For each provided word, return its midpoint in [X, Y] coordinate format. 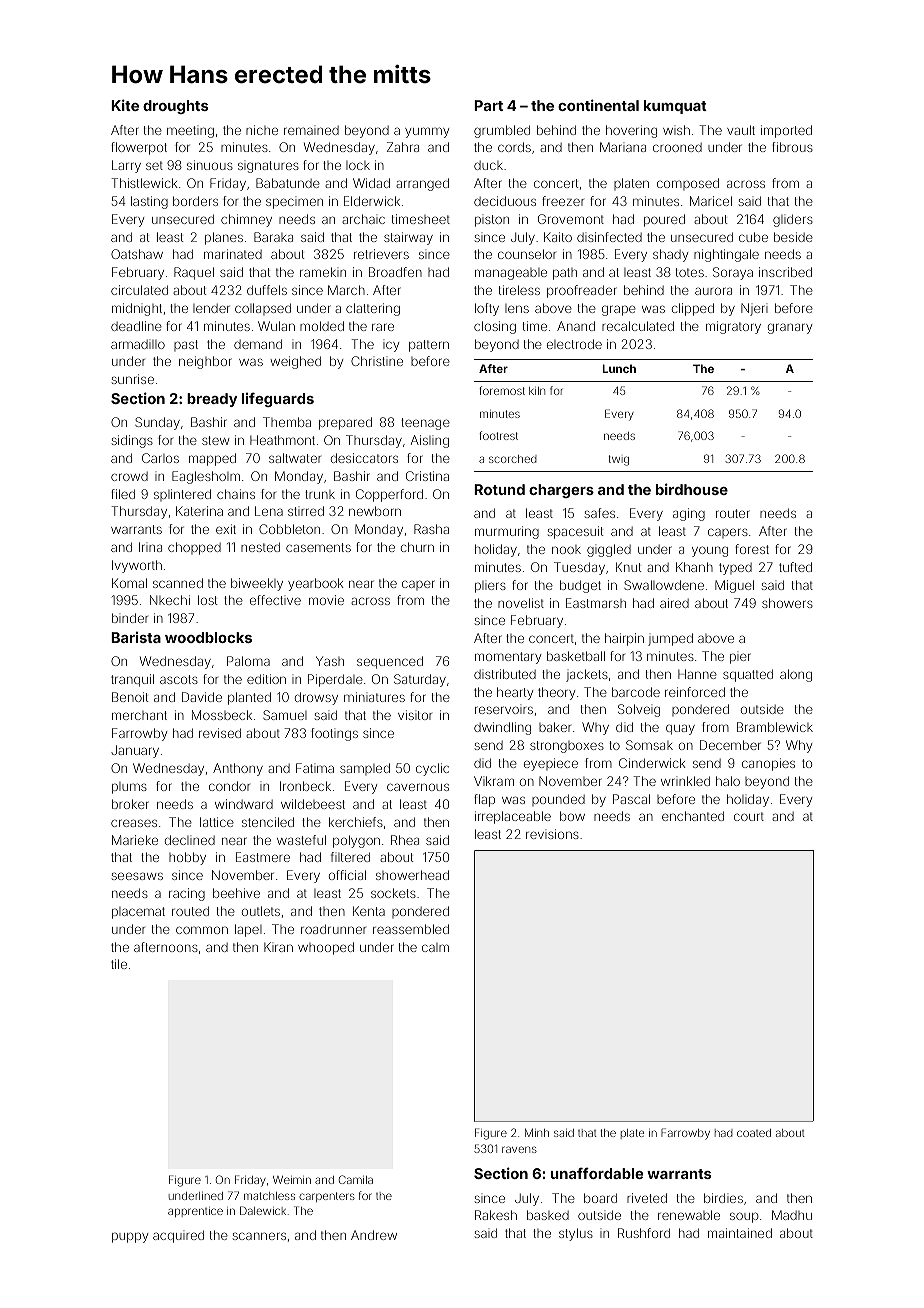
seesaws [137, 876]
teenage [425, 424]
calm [435, 947]
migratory [733, 327]
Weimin [292, 1180]
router [733, 513]
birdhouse [692, 489]
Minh [537, 1132]
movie [326, 600]
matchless [269, 1196]
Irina [150, 547]
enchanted [693, 816]
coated [754, 1133]
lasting [149, 202]
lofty [487, 309]
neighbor [205, 362]
